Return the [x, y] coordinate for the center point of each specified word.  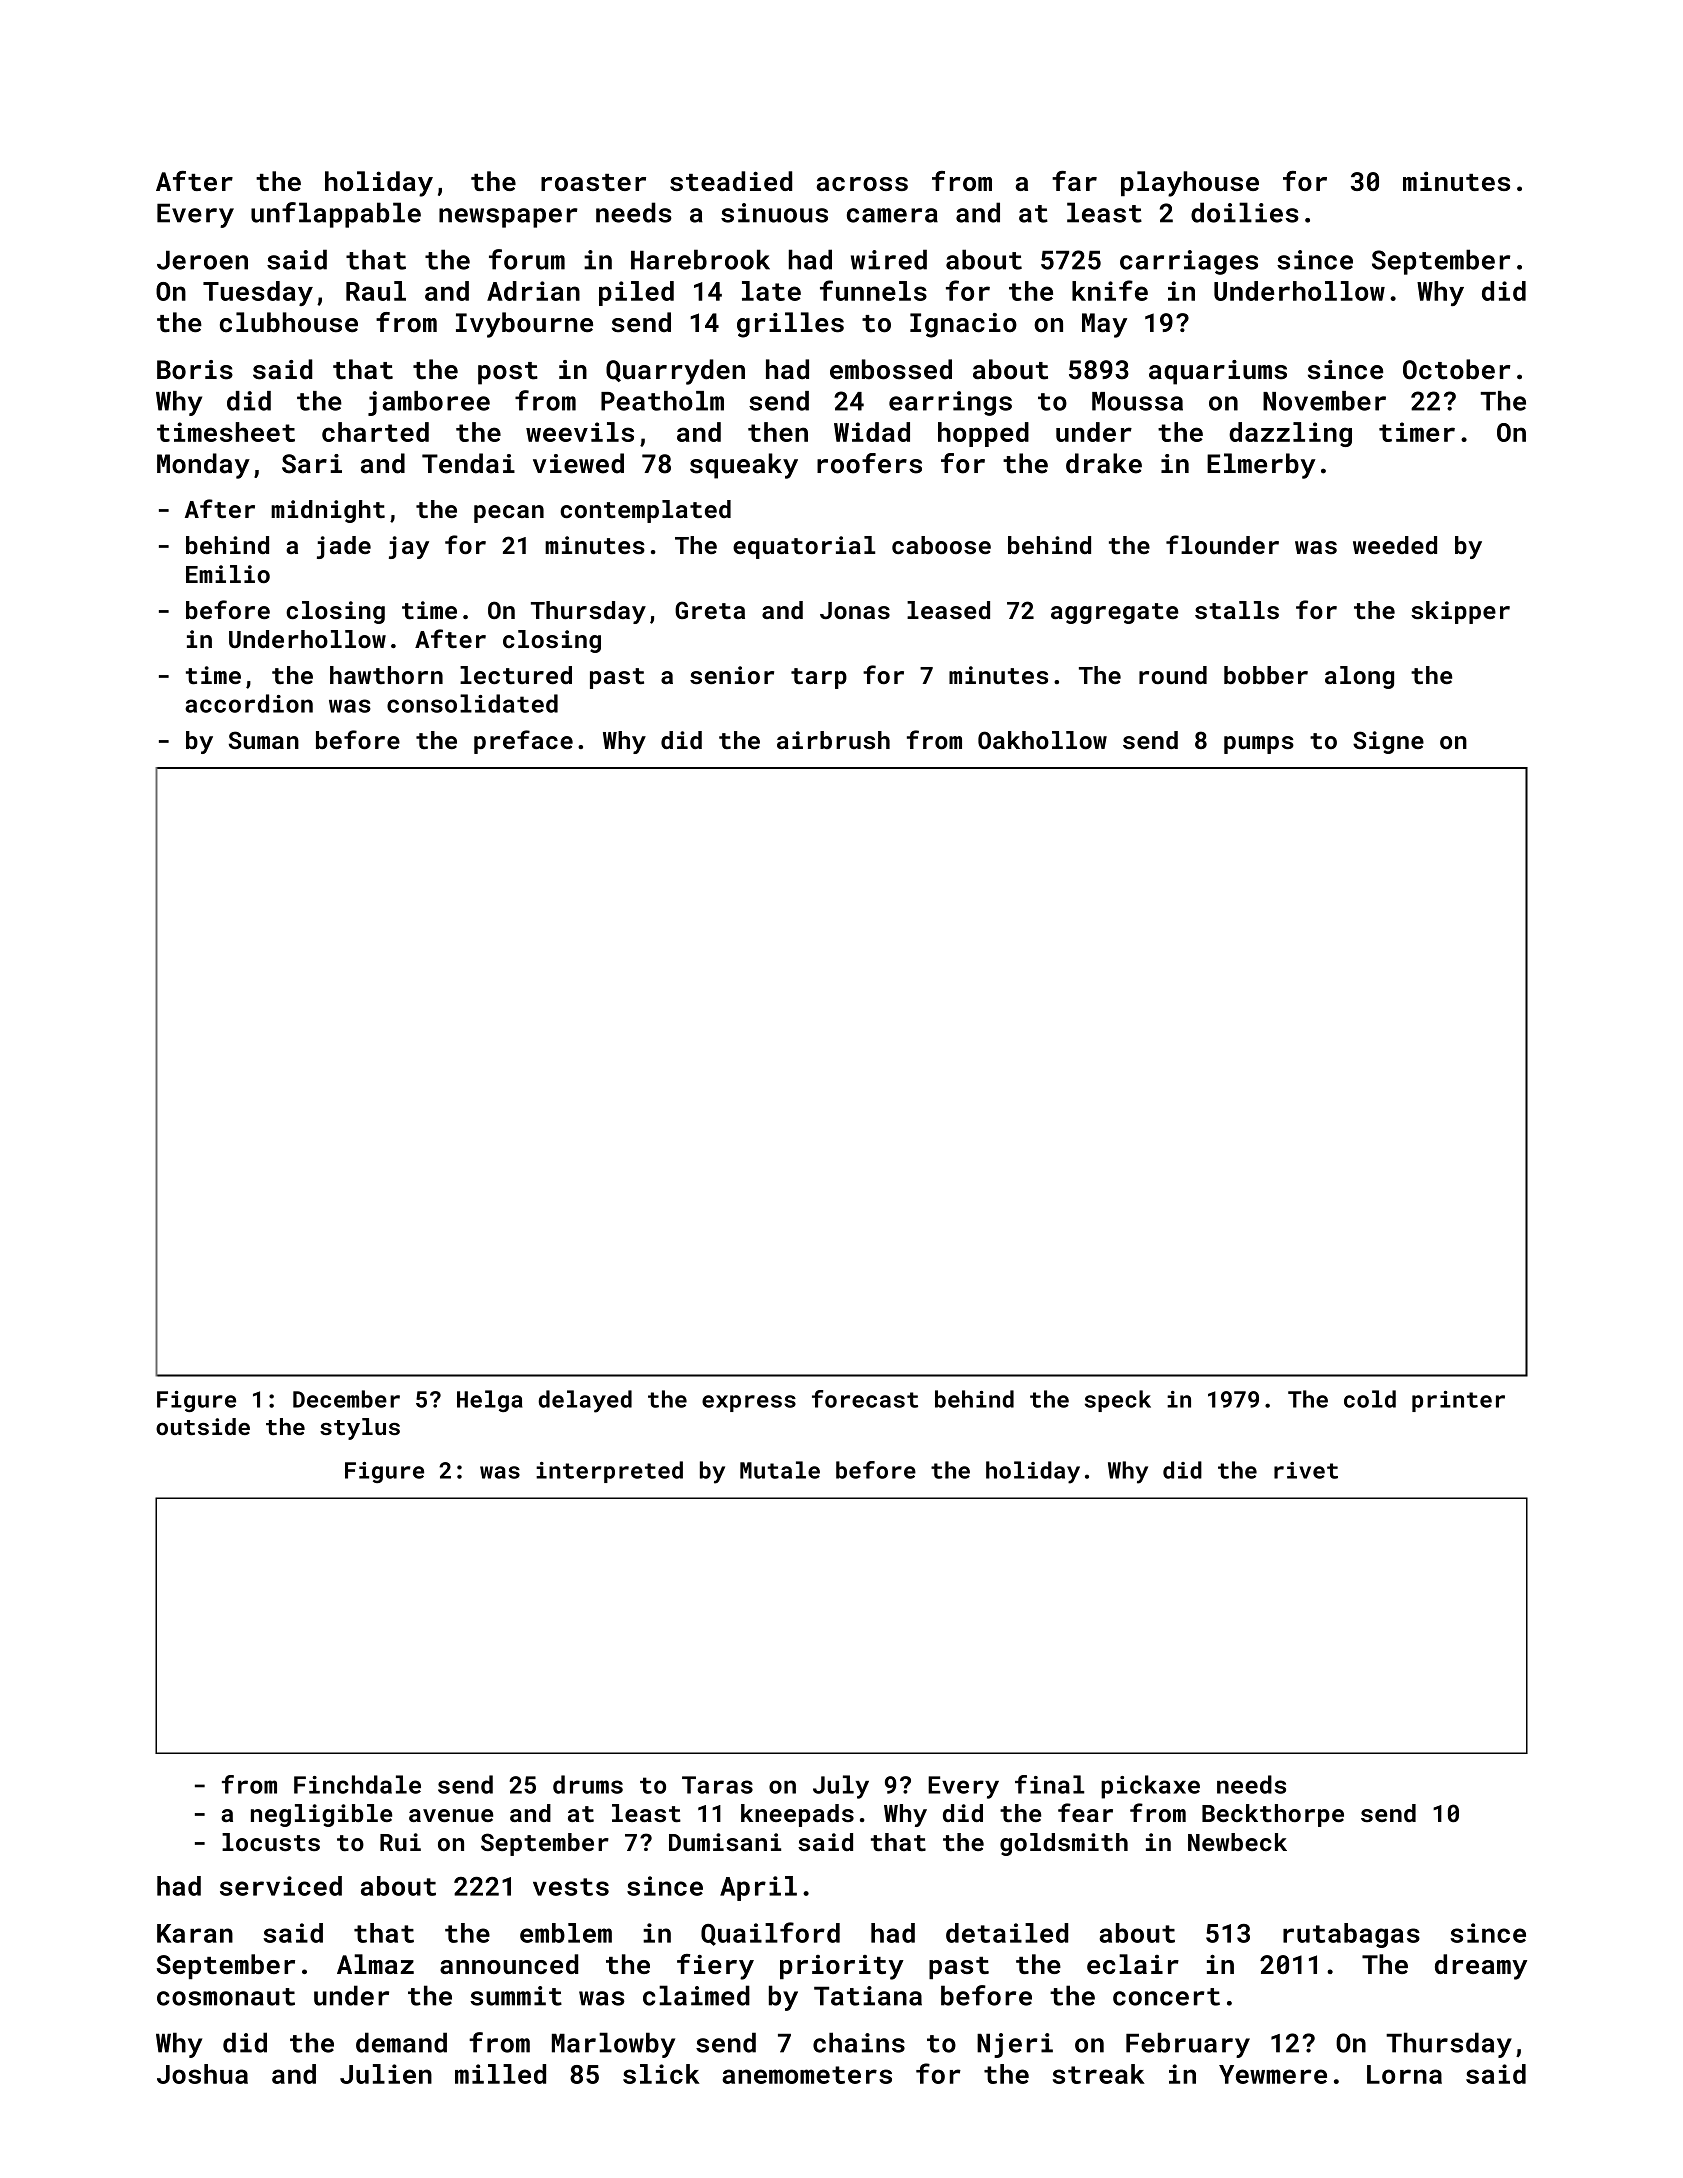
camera [892, 215]
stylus [360, 1429]
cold [1370, 1399]
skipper [1460, 612]
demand [401, 2042]
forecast [865, 1399]
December [346, 1399]
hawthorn [386, 675]
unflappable [336, 215]
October [1456, 369]
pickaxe [1150, 1787]
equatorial [804, 547]
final [1050, 1784]
